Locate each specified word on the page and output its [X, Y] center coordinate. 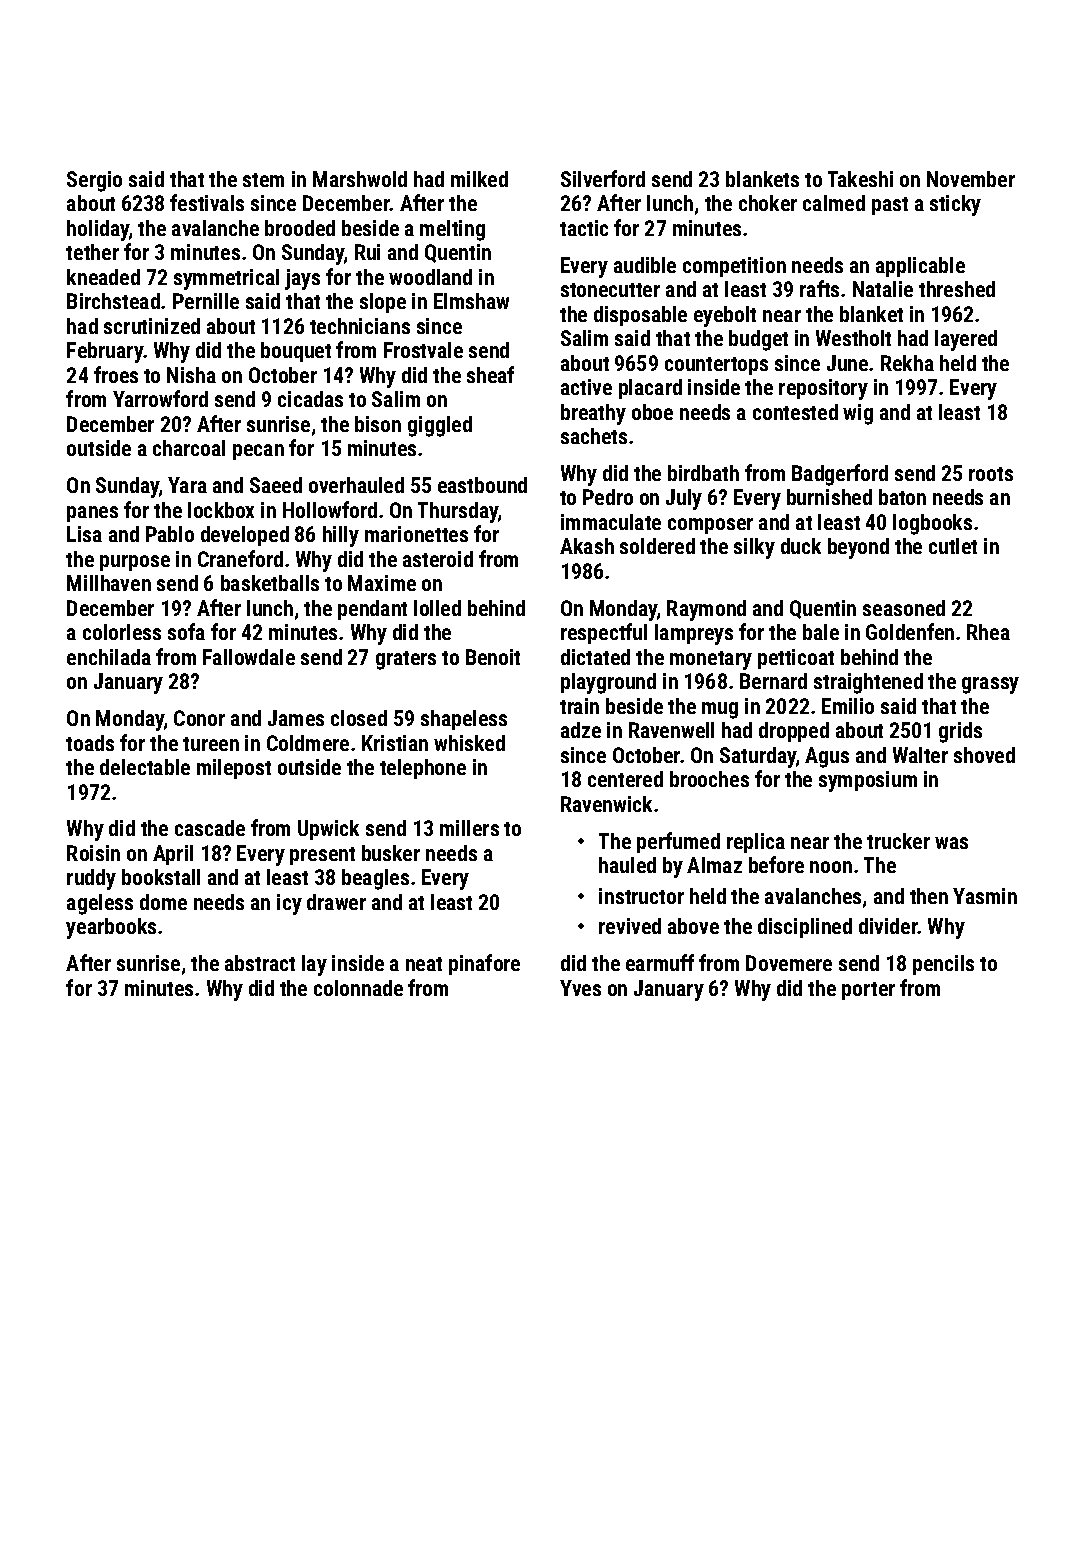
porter [868, 991]
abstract [260, 963]
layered [966, 340]
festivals [207, 202]
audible [645, 265]
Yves [580, 988]
